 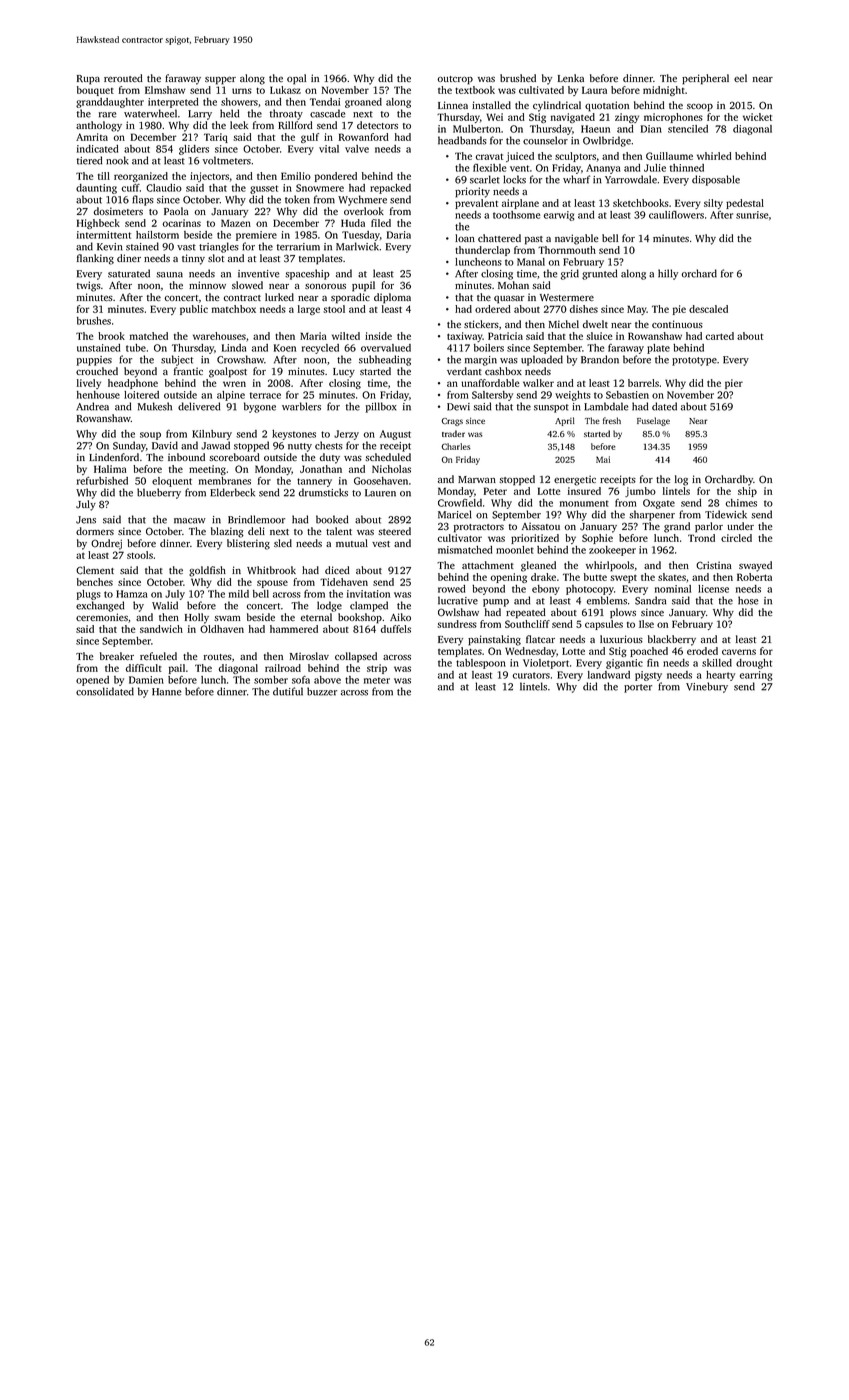 What do you see at coordinates (551, 408) in the page?
I see `sunspot` at bounding box center [551, 408].
